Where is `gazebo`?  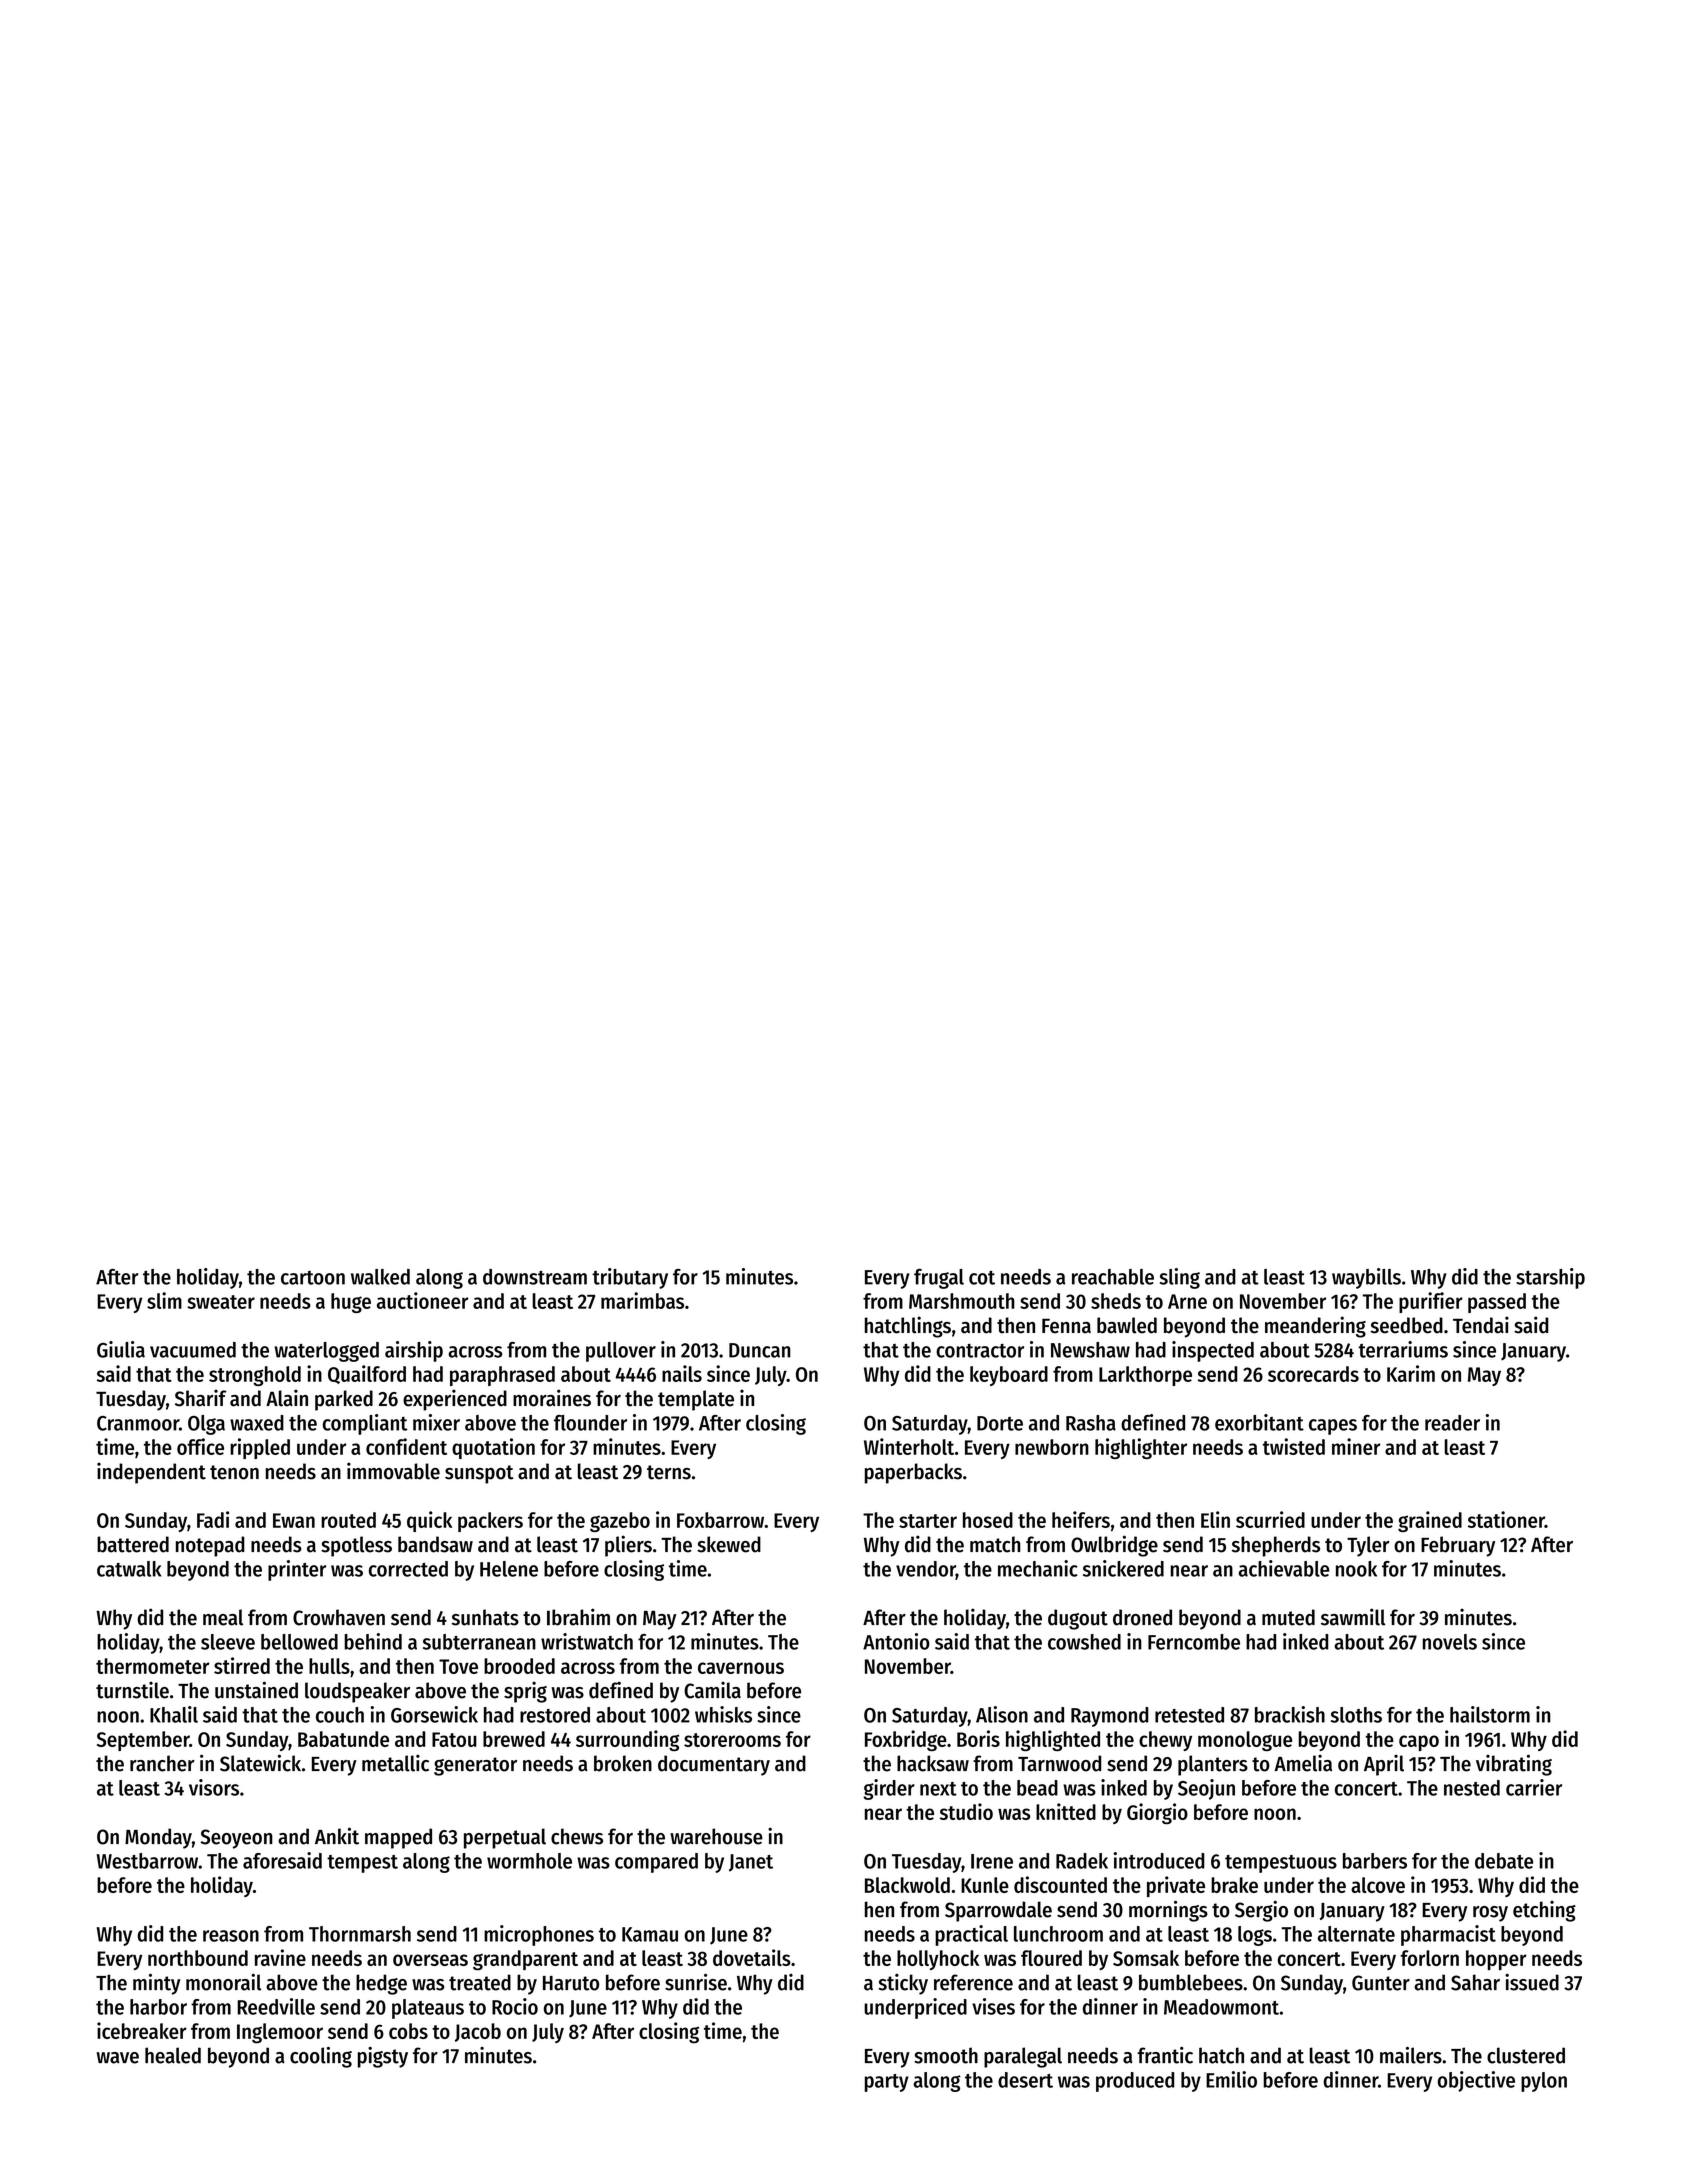 gazebo is located at coordinates (620, 1522).
